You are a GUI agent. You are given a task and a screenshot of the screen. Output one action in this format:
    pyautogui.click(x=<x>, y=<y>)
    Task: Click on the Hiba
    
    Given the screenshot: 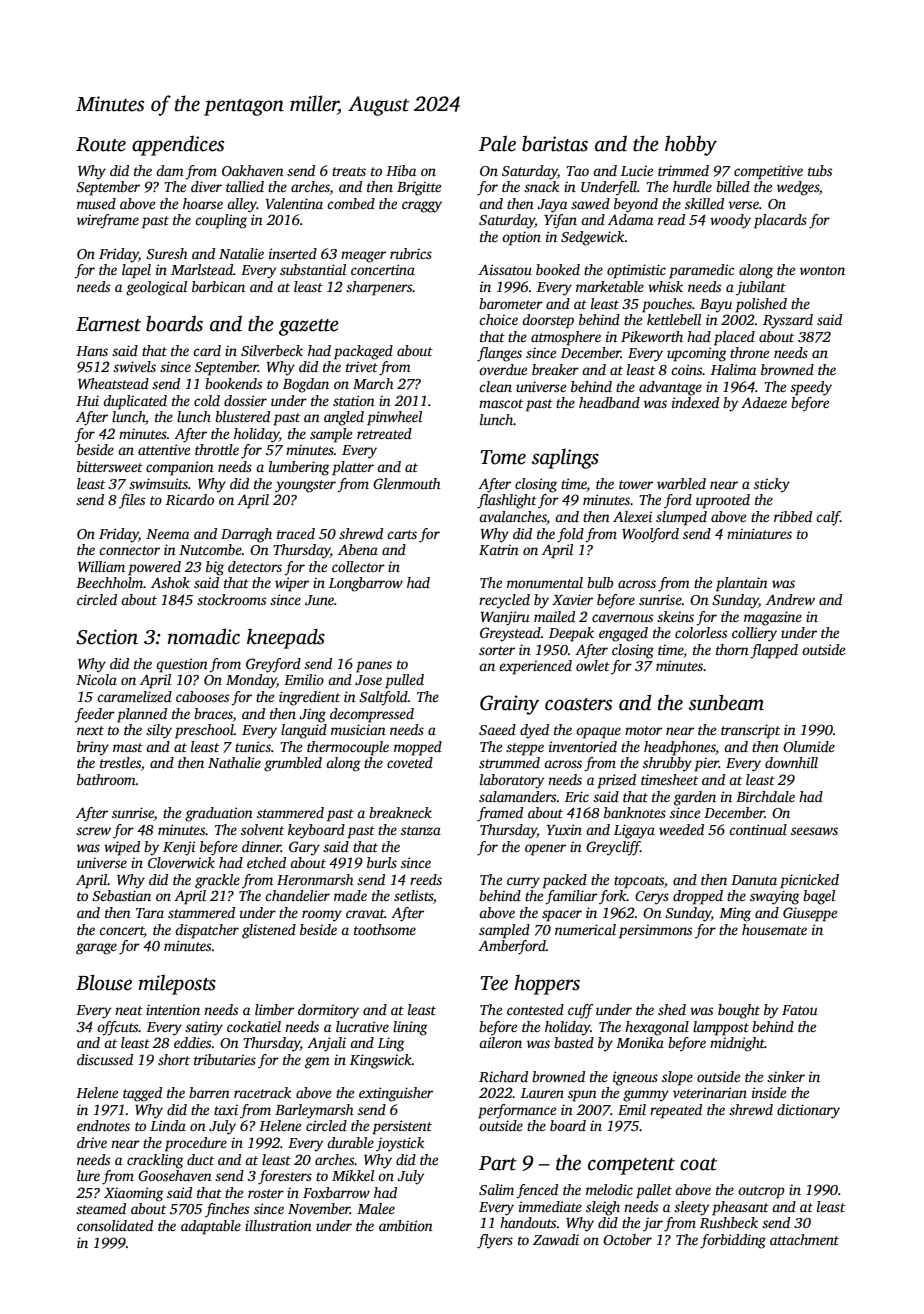 What is the action you would take?
    pyautogui.click(x=401, y=170)
